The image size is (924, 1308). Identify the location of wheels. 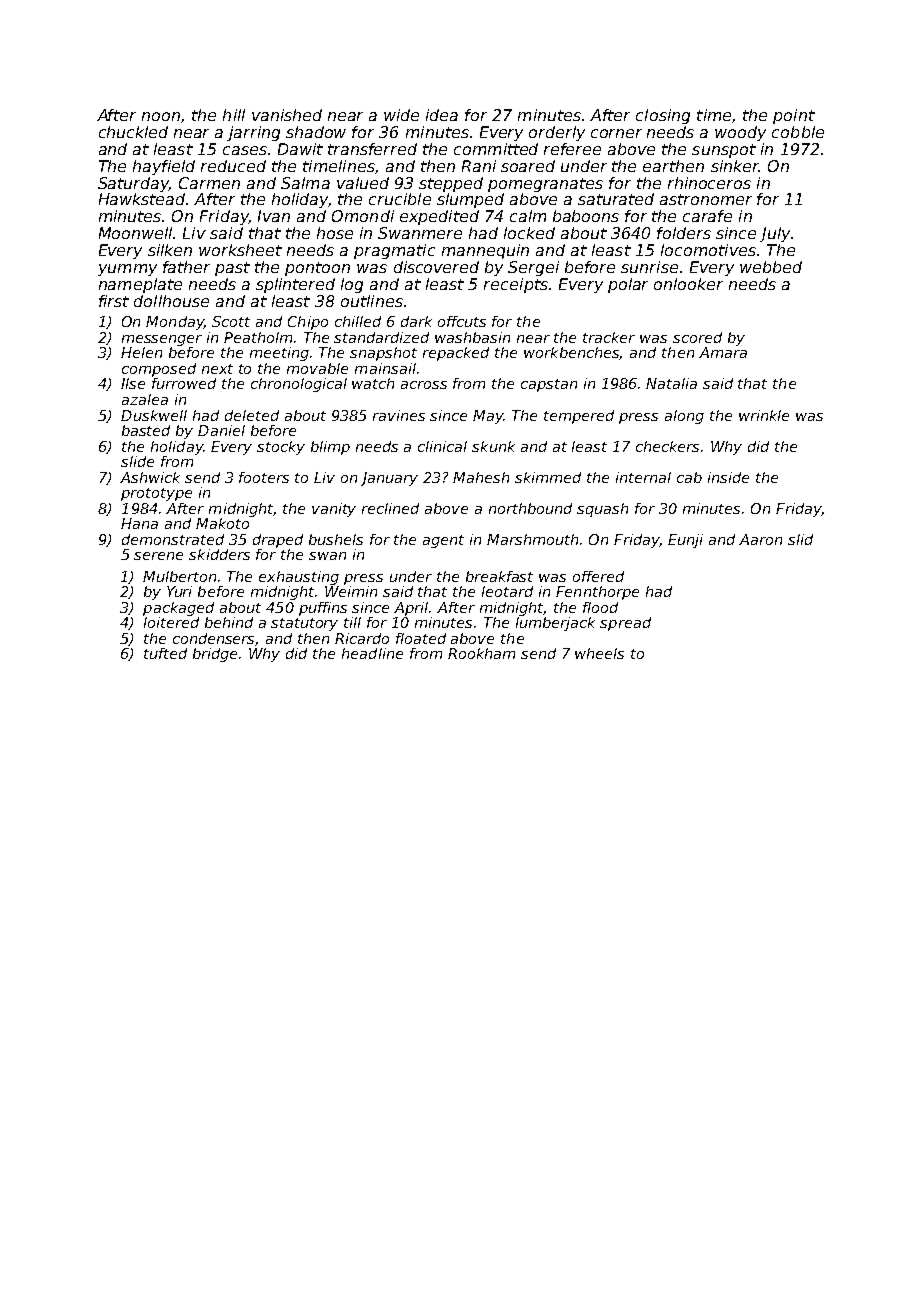
(599, 653).
